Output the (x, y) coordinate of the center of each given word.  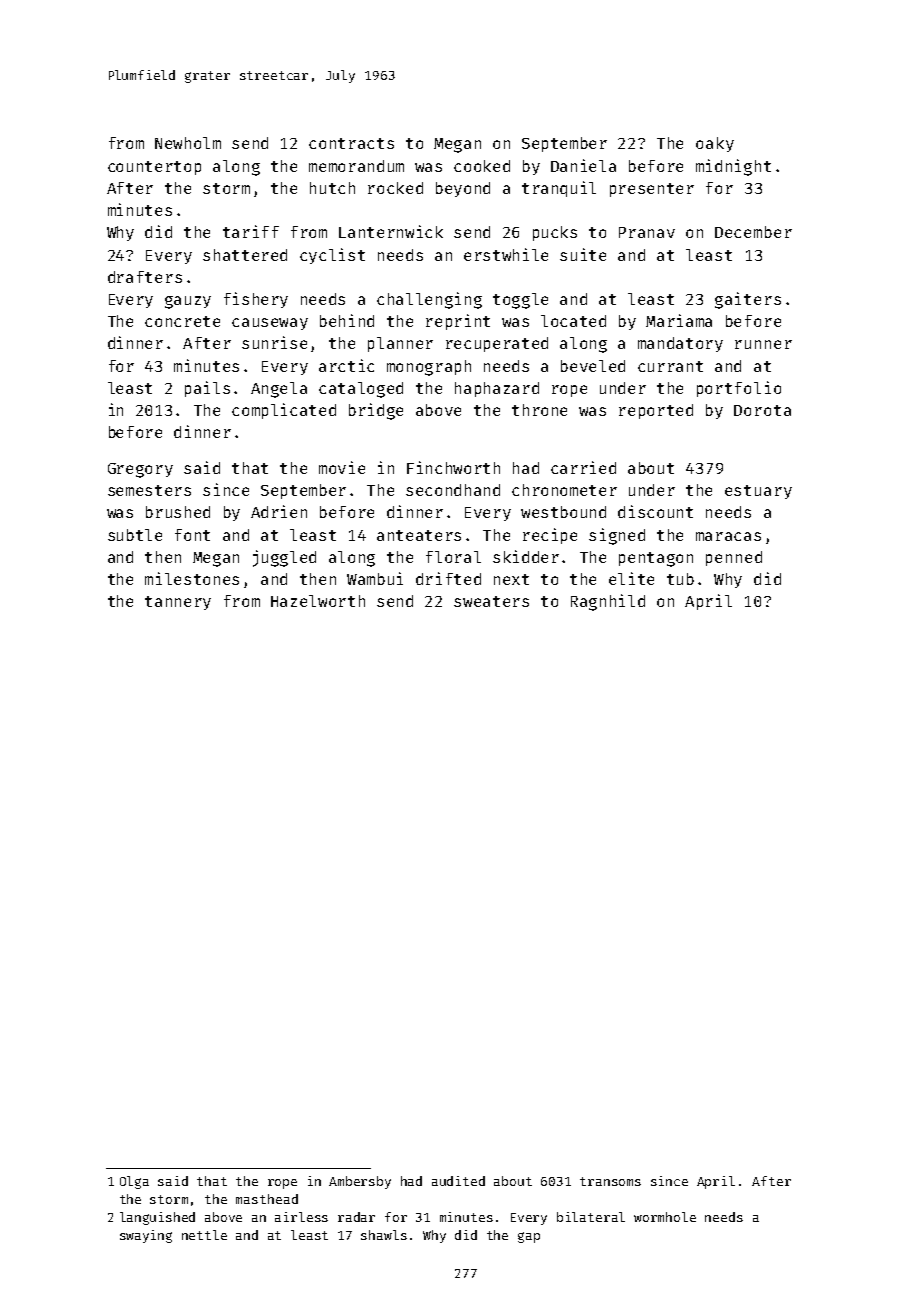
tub (680, 579)
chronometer (564, 490)
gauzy (188, 302)
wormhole (665, 1217)
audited (458, 1181)
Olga (134, 1182)
